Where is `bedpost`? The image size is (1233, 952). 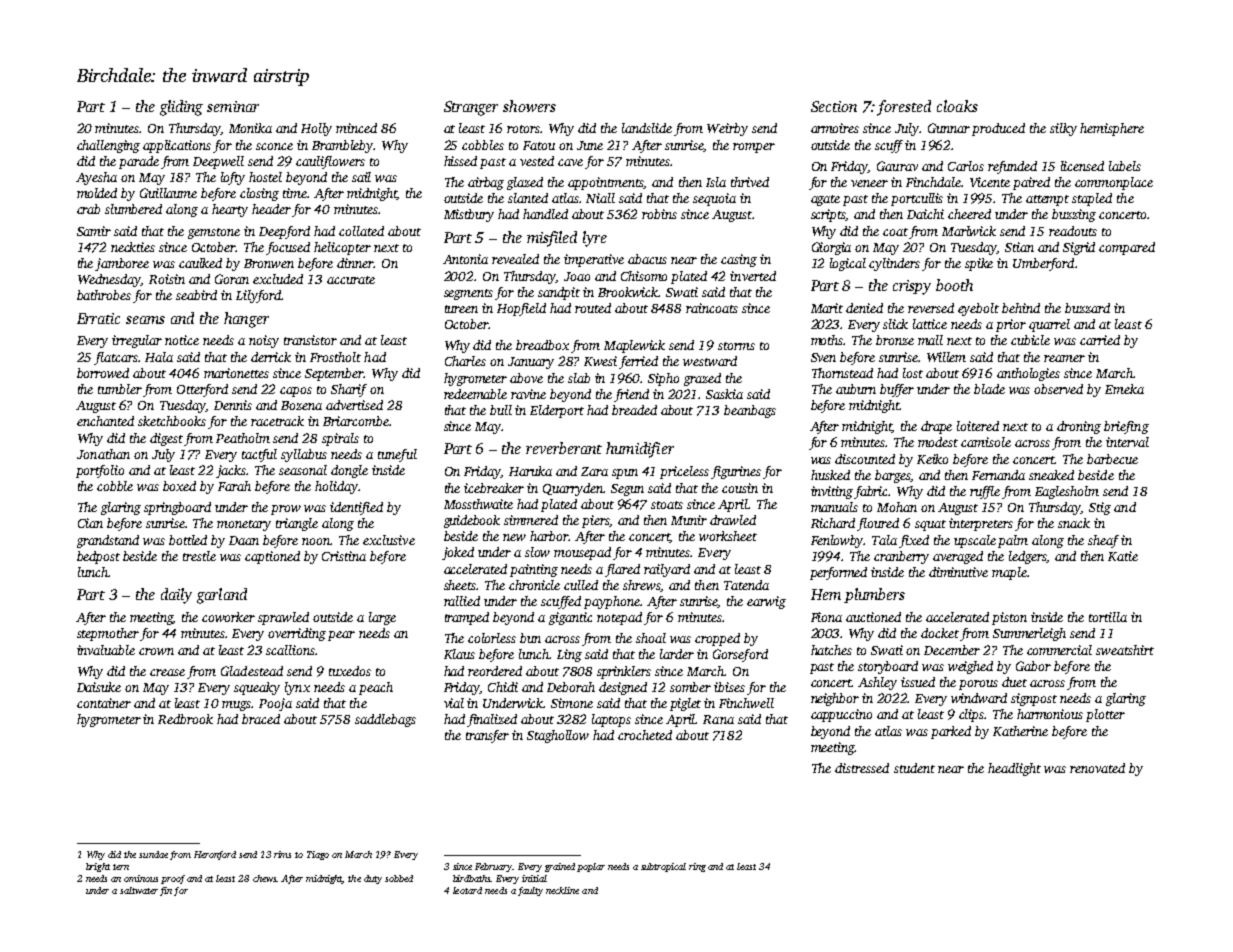 bedpost is located at coordinates (98, 557).
